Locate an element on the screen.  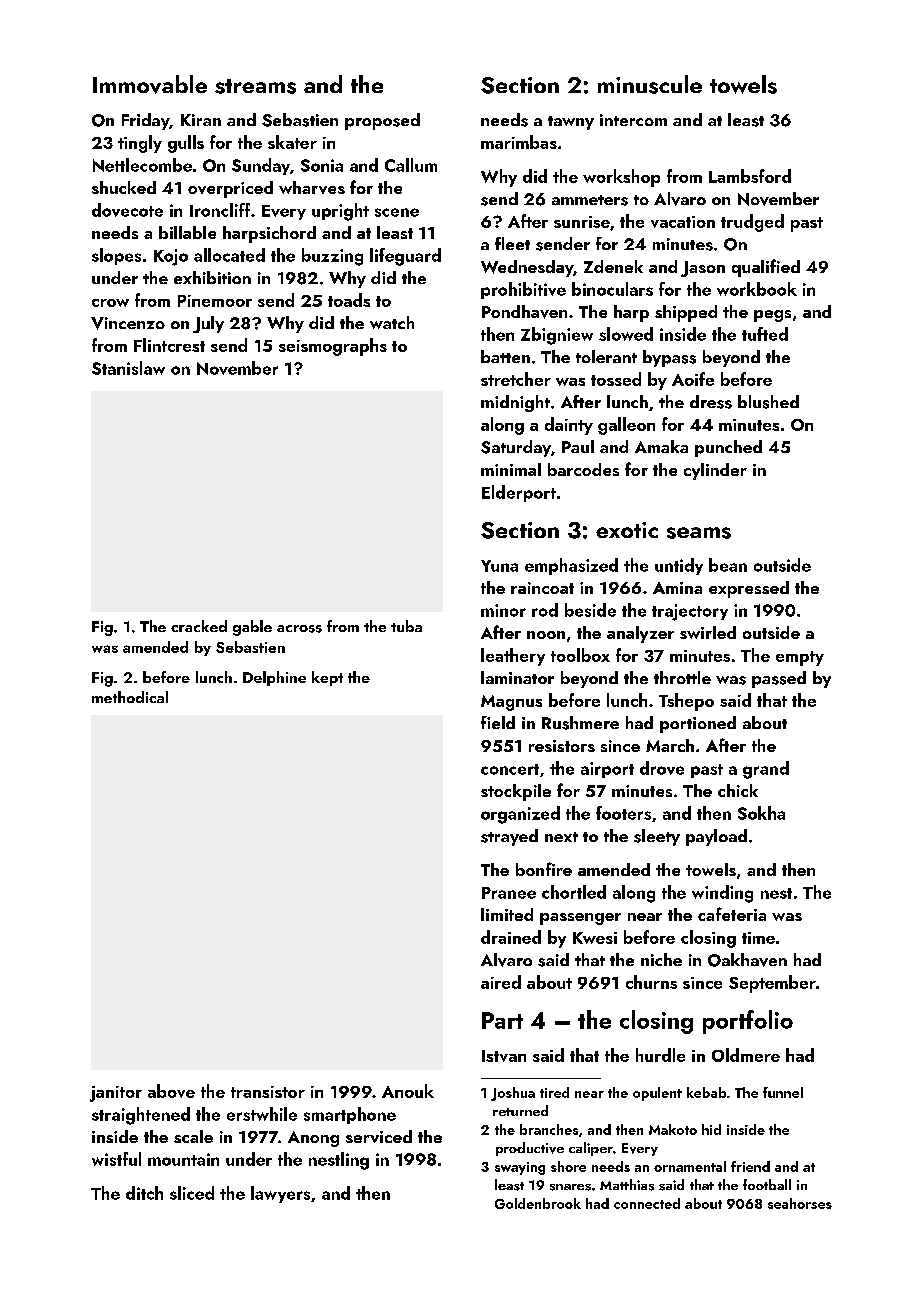
minuscule is located at coordinates (650, 84).
